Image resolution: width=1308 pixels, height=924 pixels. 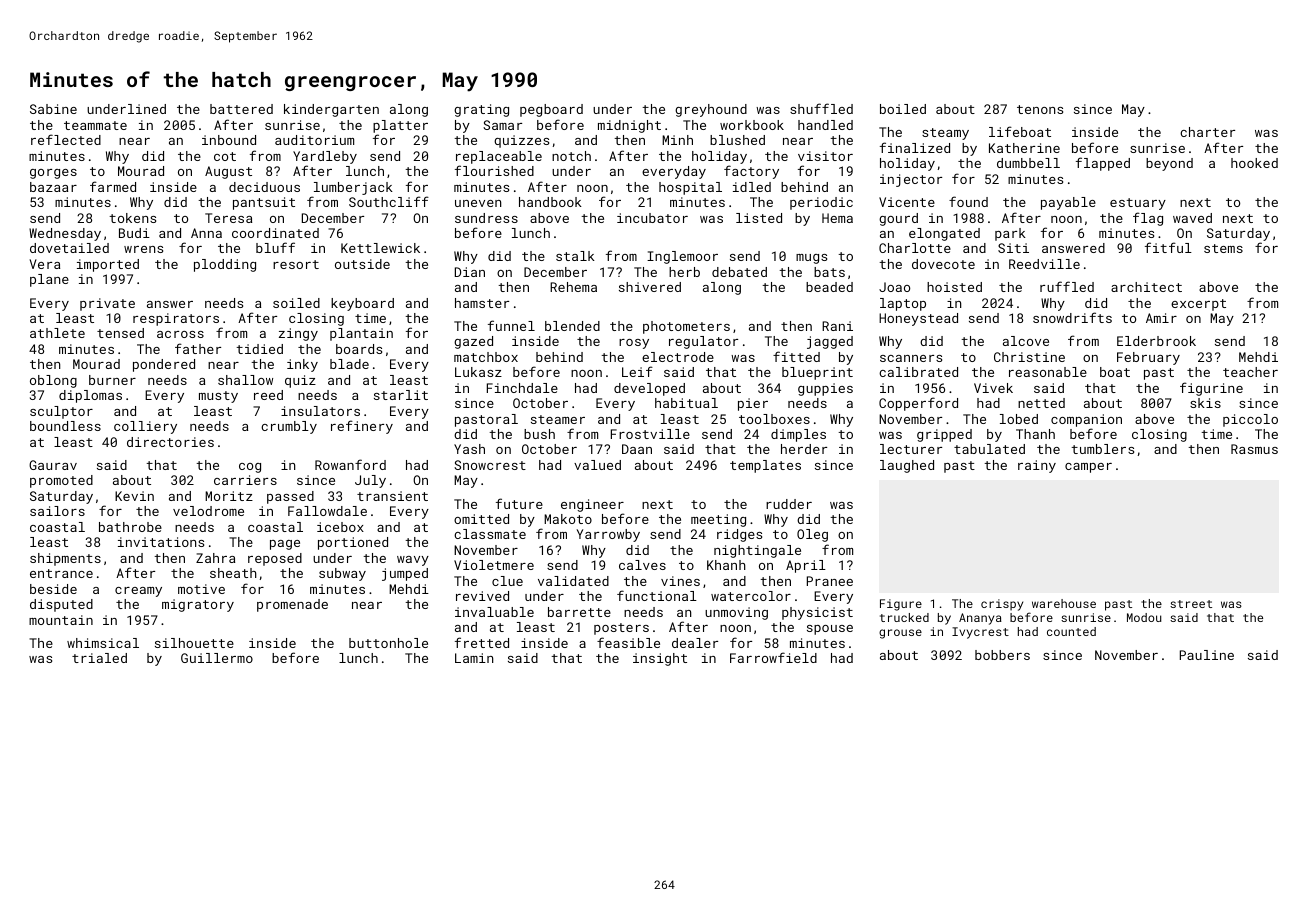 What do you see at coordinates (359, 349) in the document?
I see `boards` at bounding box center [359, 349].
